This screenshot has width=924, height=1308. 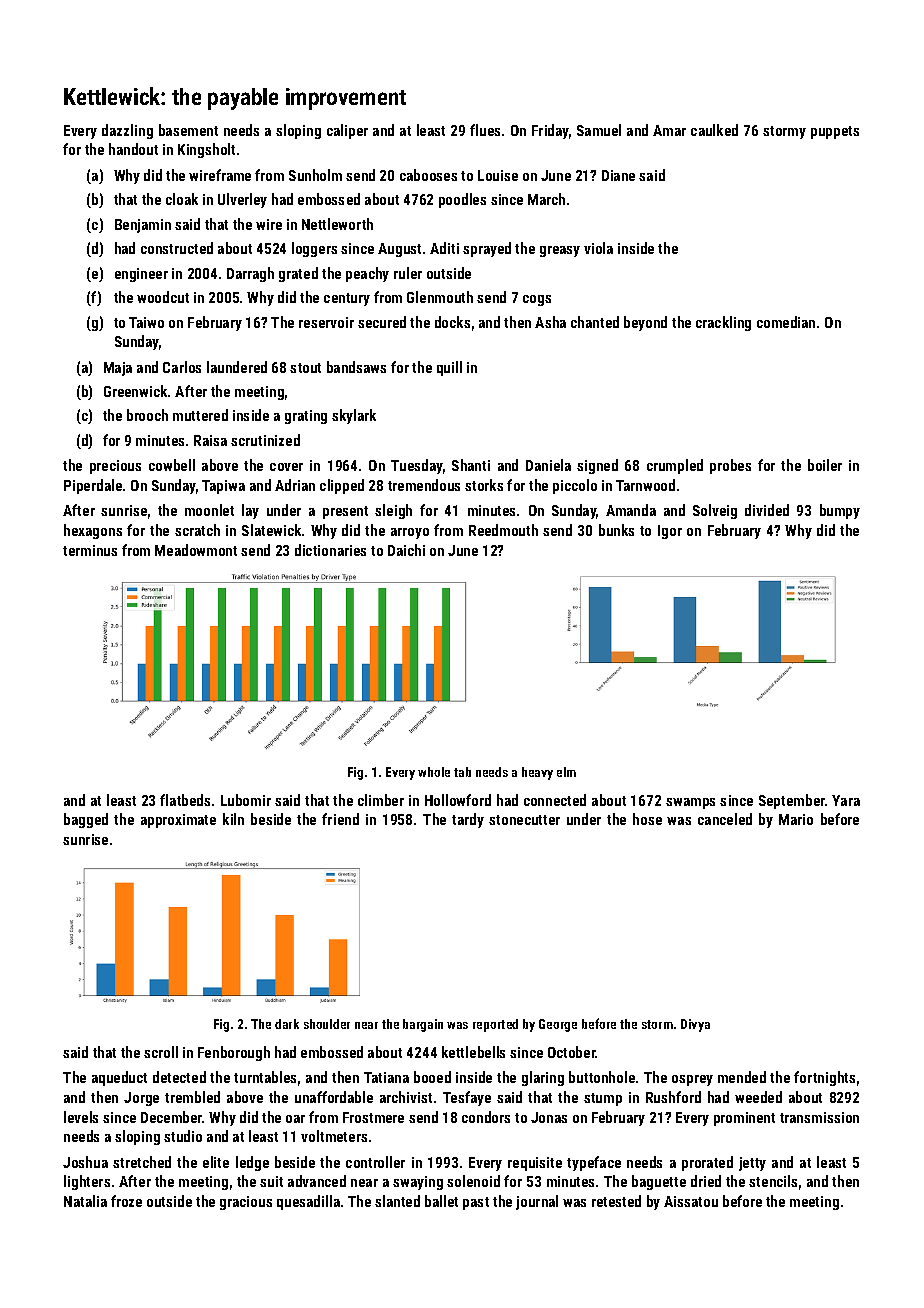 What do you see at coordinates (690, 803) in the screenshot?
I see `swamps` at bounding box center [690, 803].
